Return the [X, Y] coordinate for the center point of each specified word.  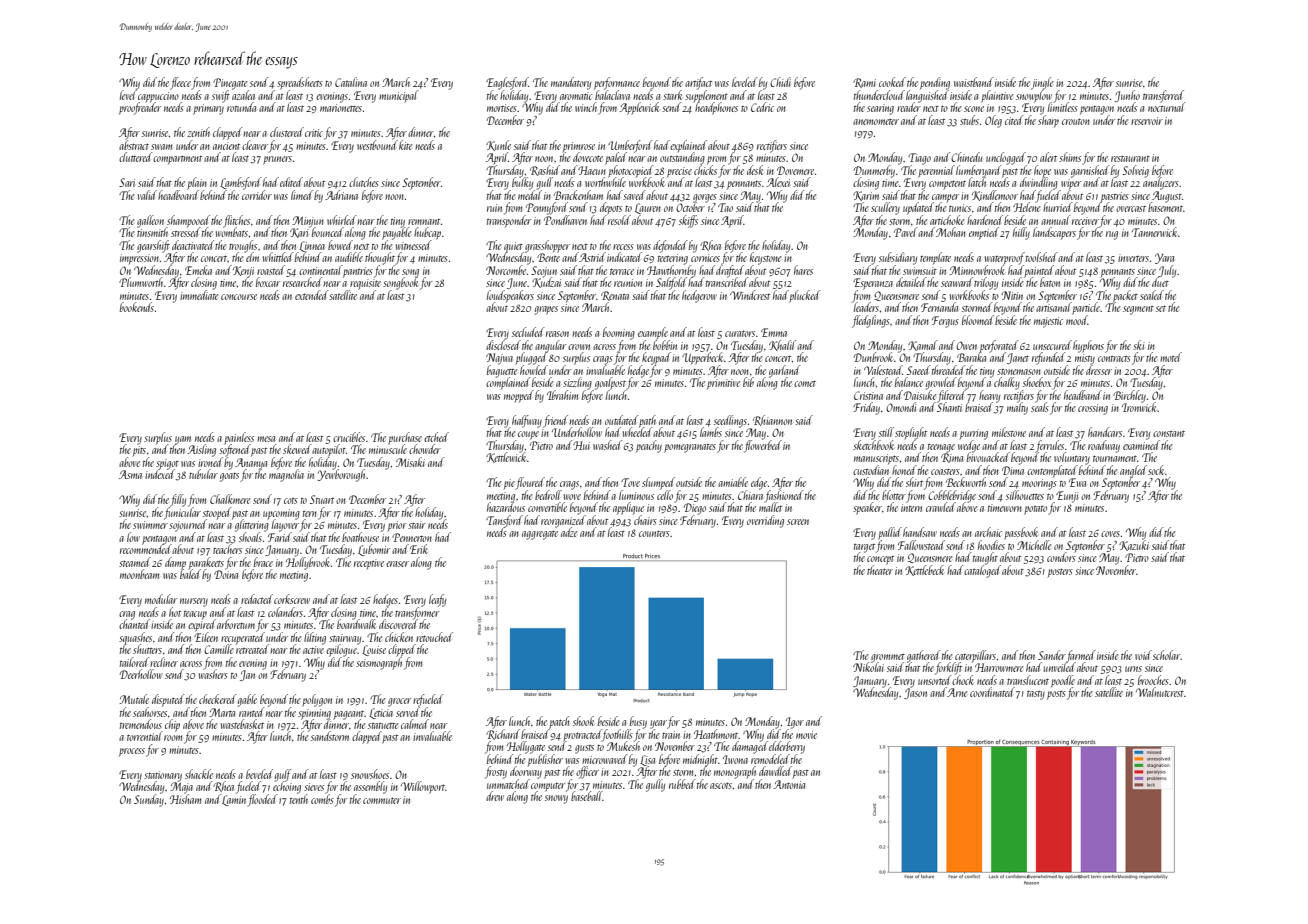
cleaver [255, 145]
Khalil [782, 345]
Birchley [1129, 396]
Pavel [906, 232]
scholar [1166, 655]
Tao [725, 207]
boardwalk [356, 624]
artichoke [947, 220]
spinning [314, 714]
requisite [365, 284]
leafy [437, 600]
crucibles [349, 437]
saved [634, 195]
